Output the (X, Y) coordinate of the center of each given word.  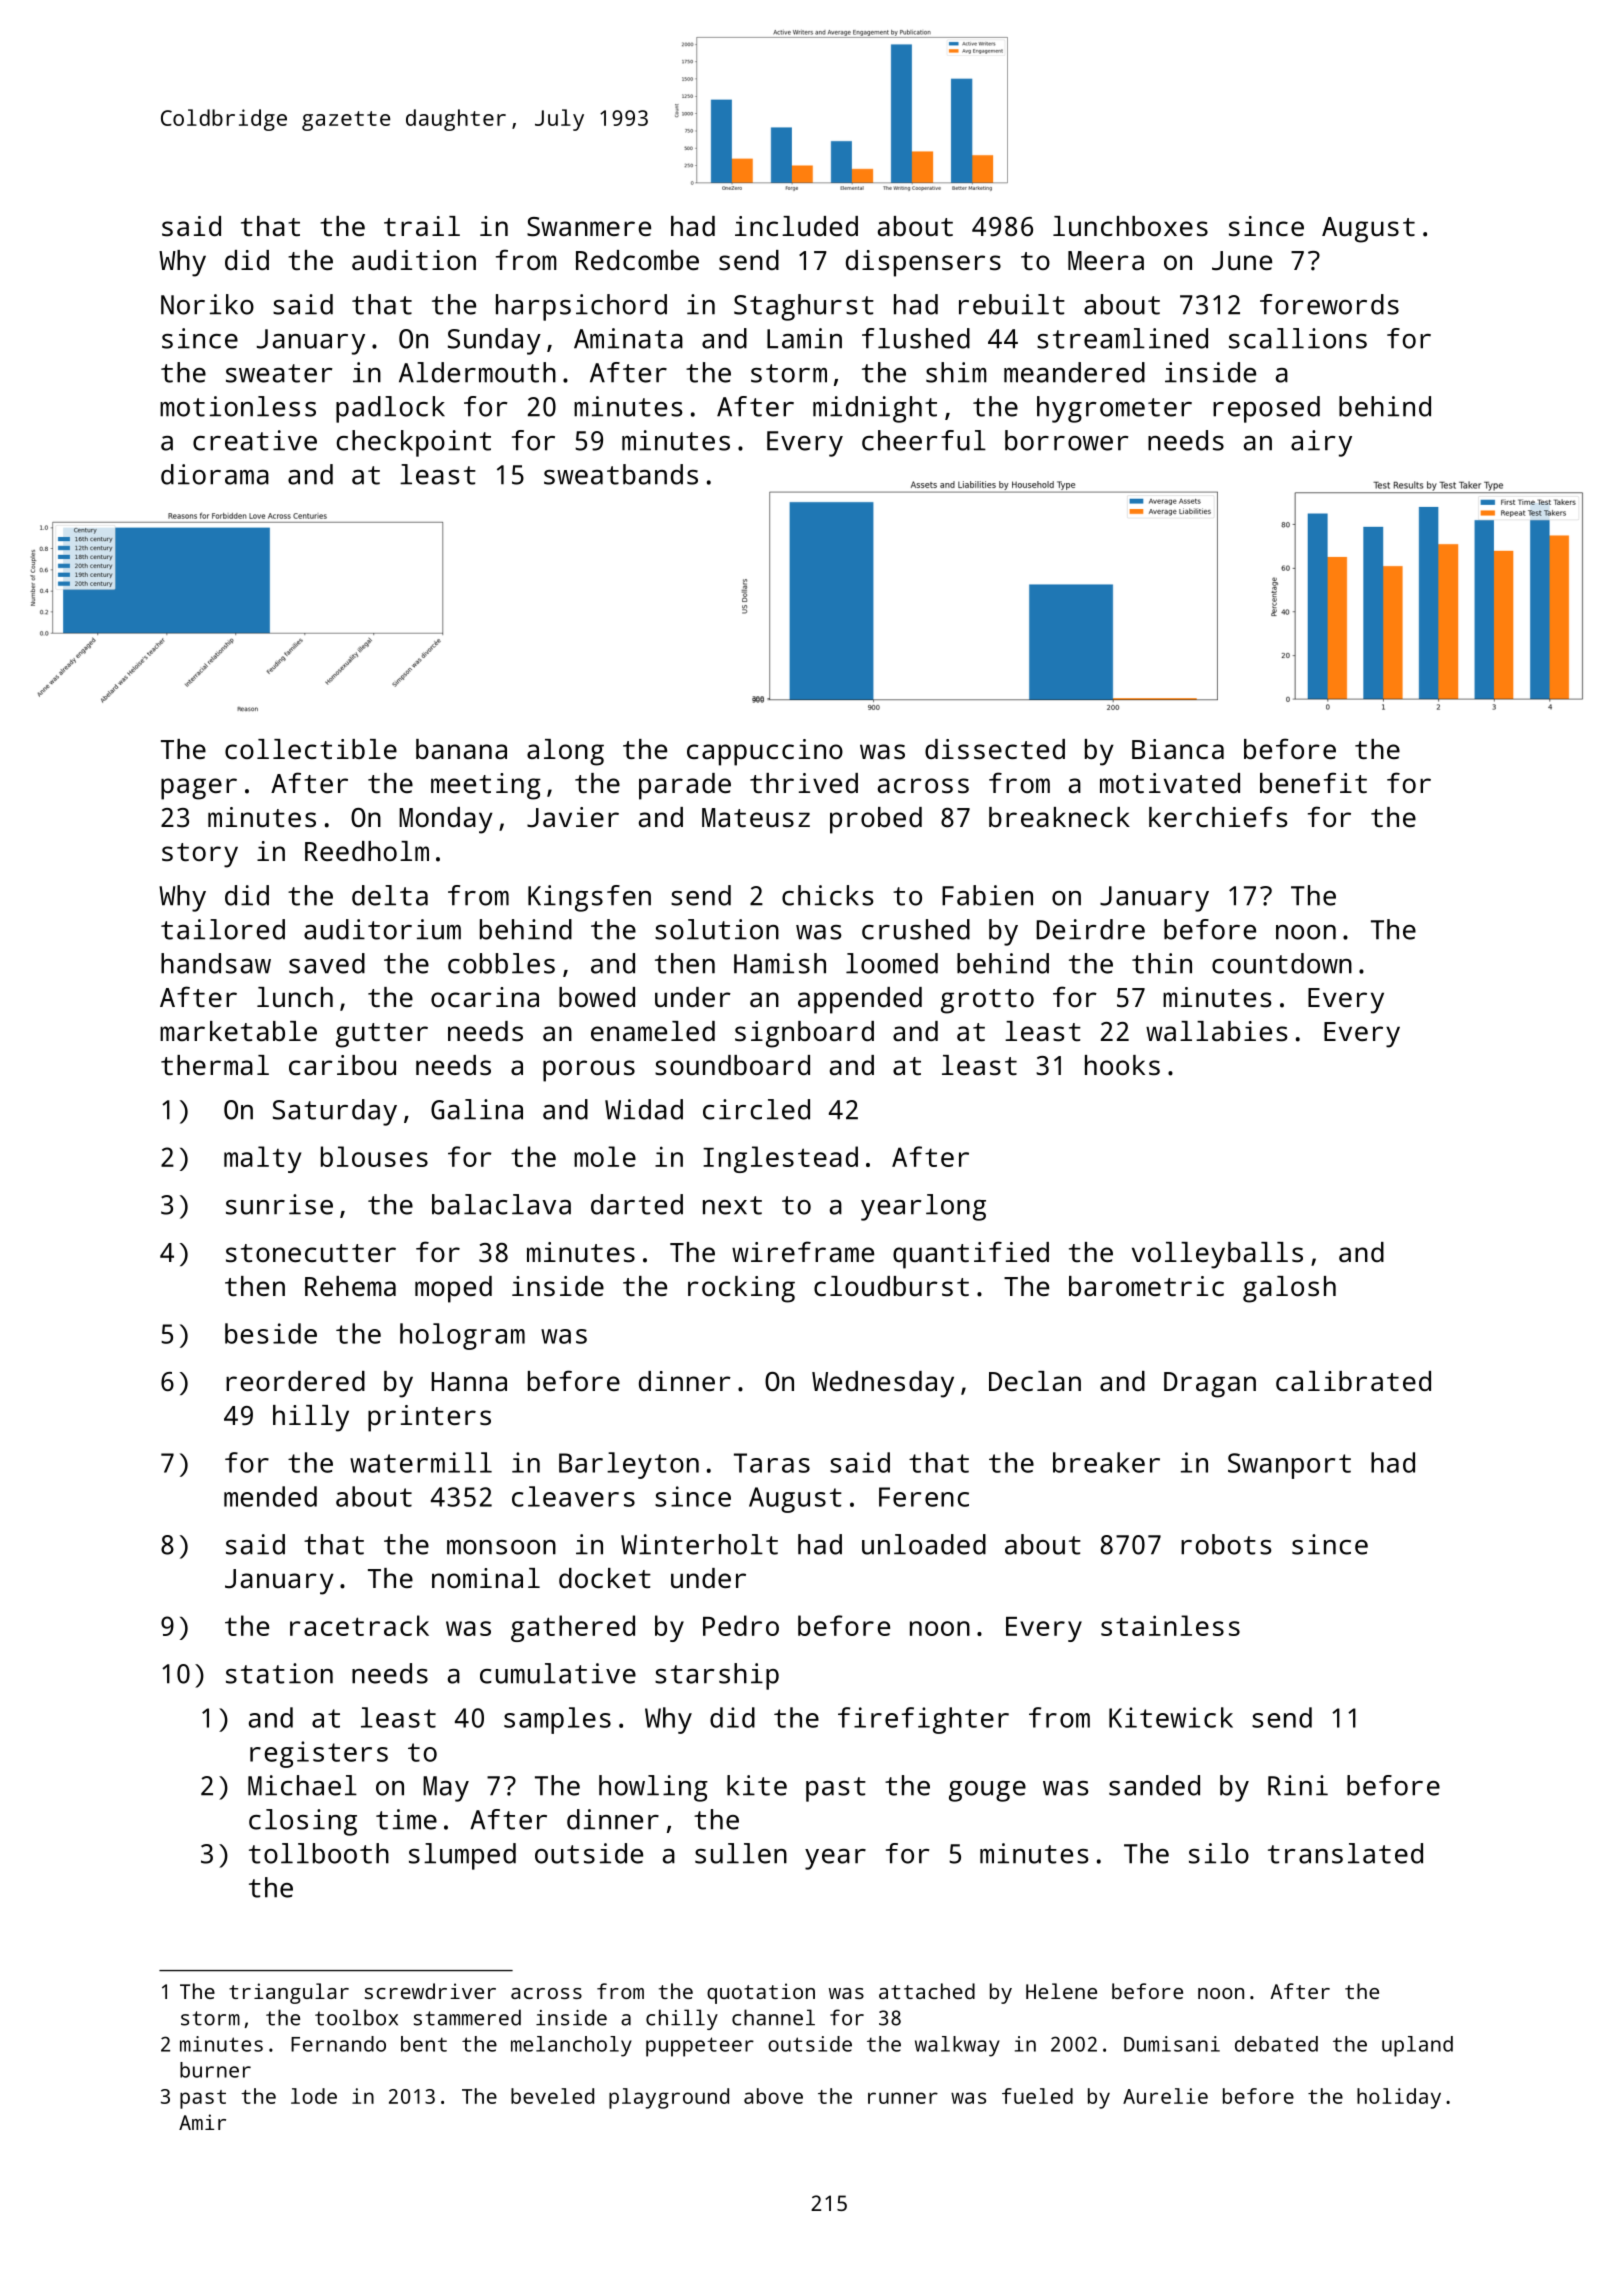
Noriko (207, 304)
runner (903, 2098)
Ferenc (924, 1497)
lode (314, 2096)
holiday (1399, 2098)
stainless (1170, 1625)
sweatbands (621, 474)
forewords (1329, 304)
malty (262, 1159)
